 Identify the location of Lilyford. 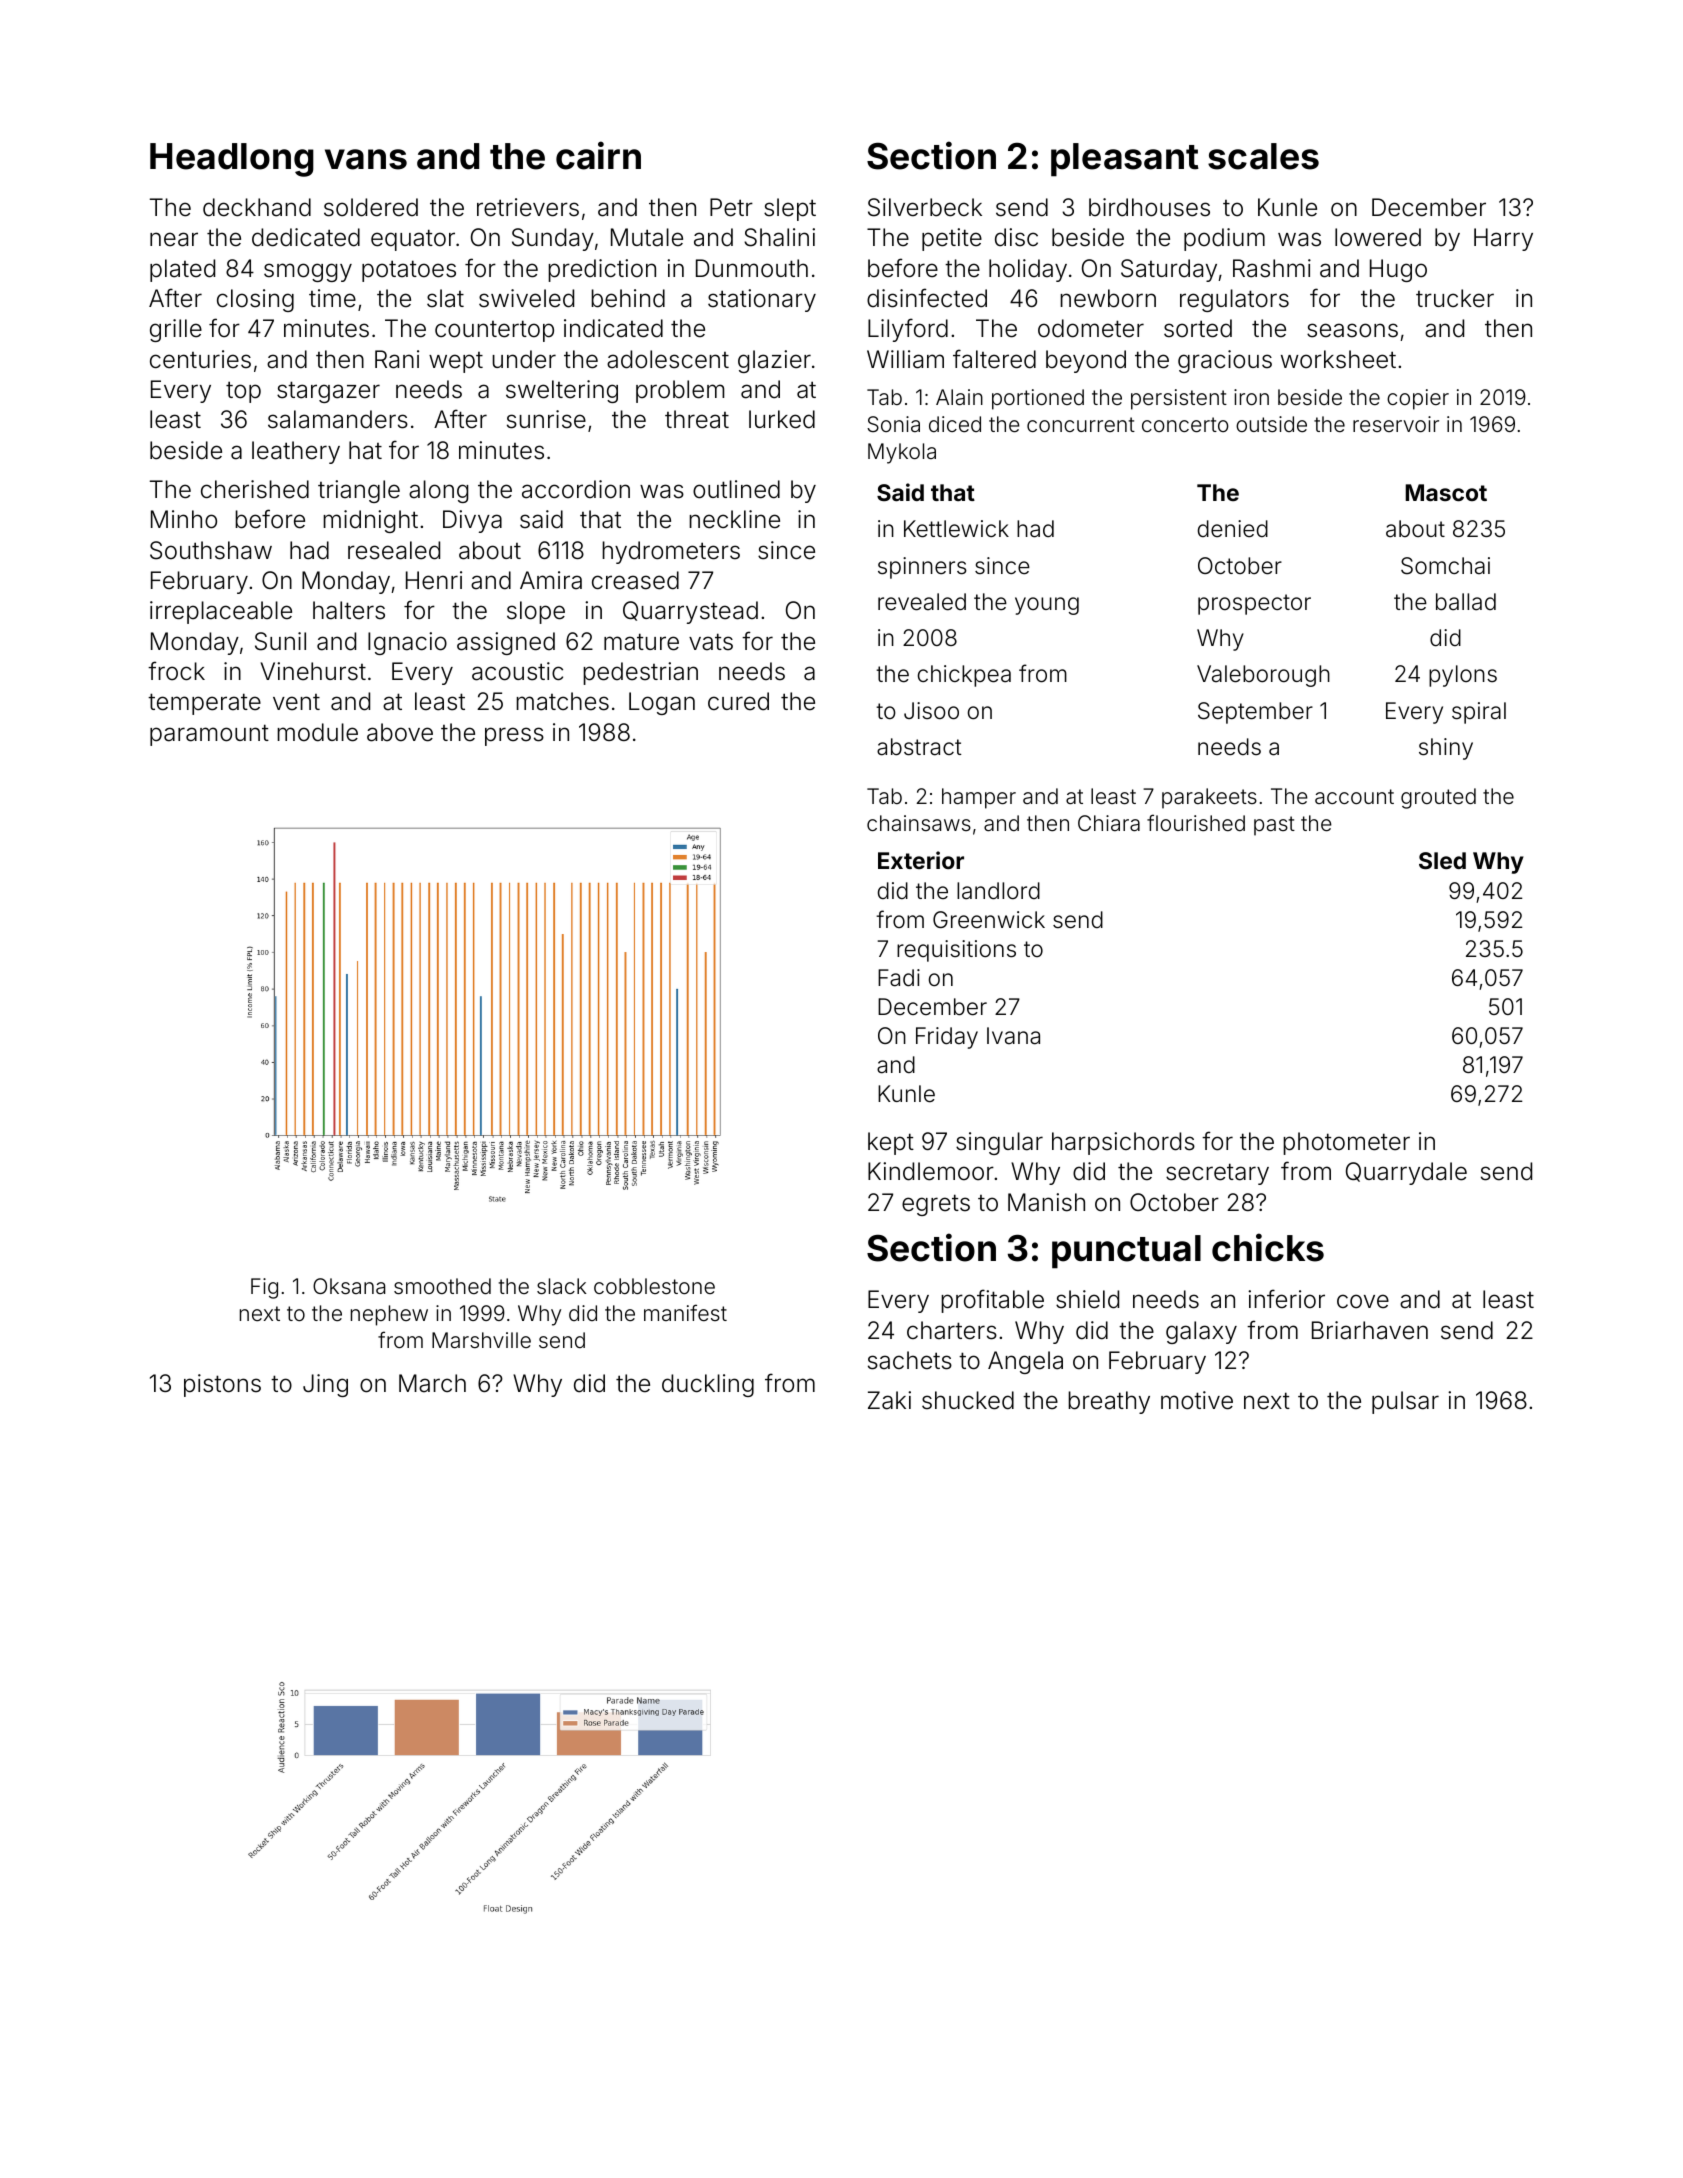
(908, 330).
